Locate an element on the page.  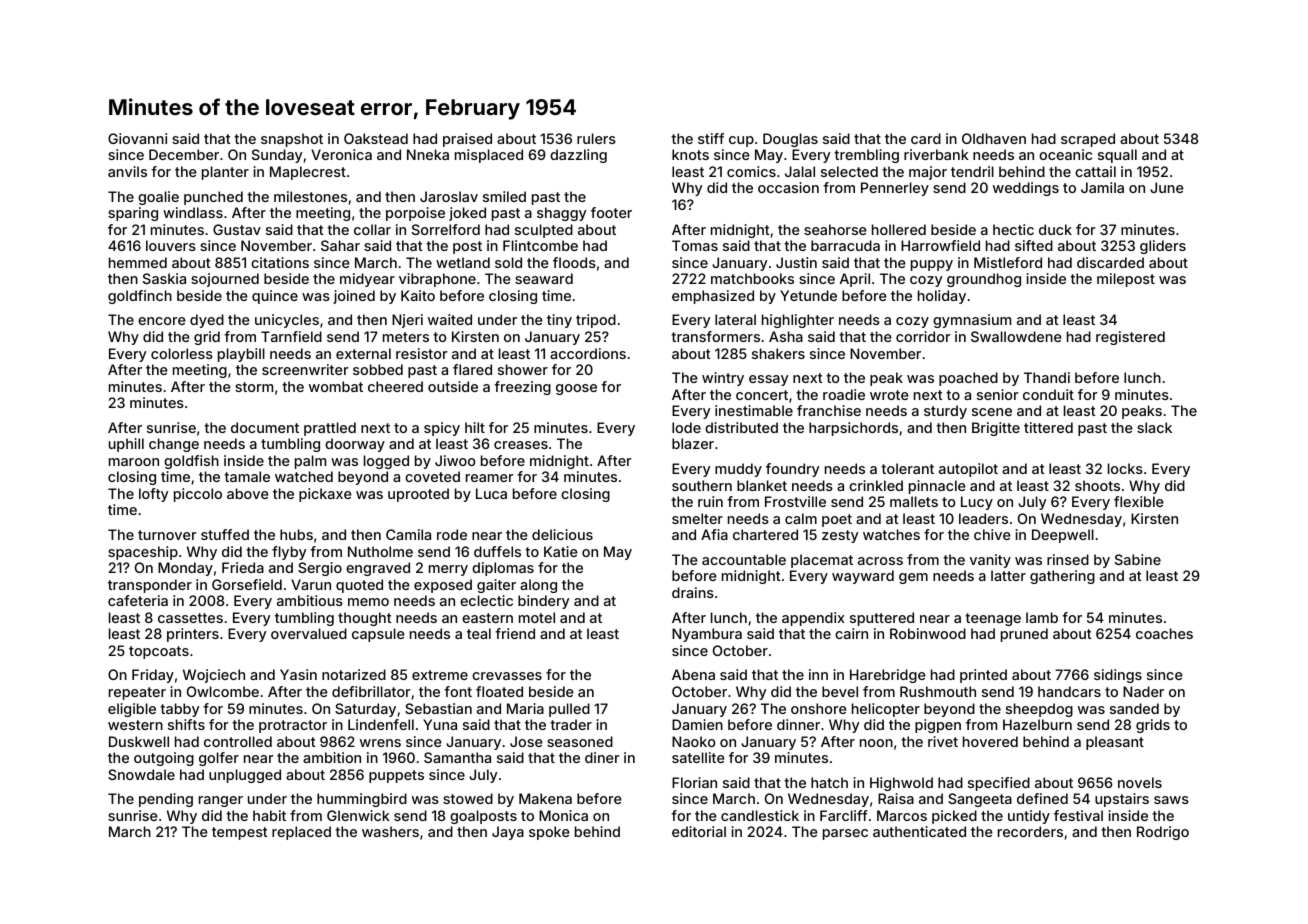
knots is located at coordinates (690, 154).
